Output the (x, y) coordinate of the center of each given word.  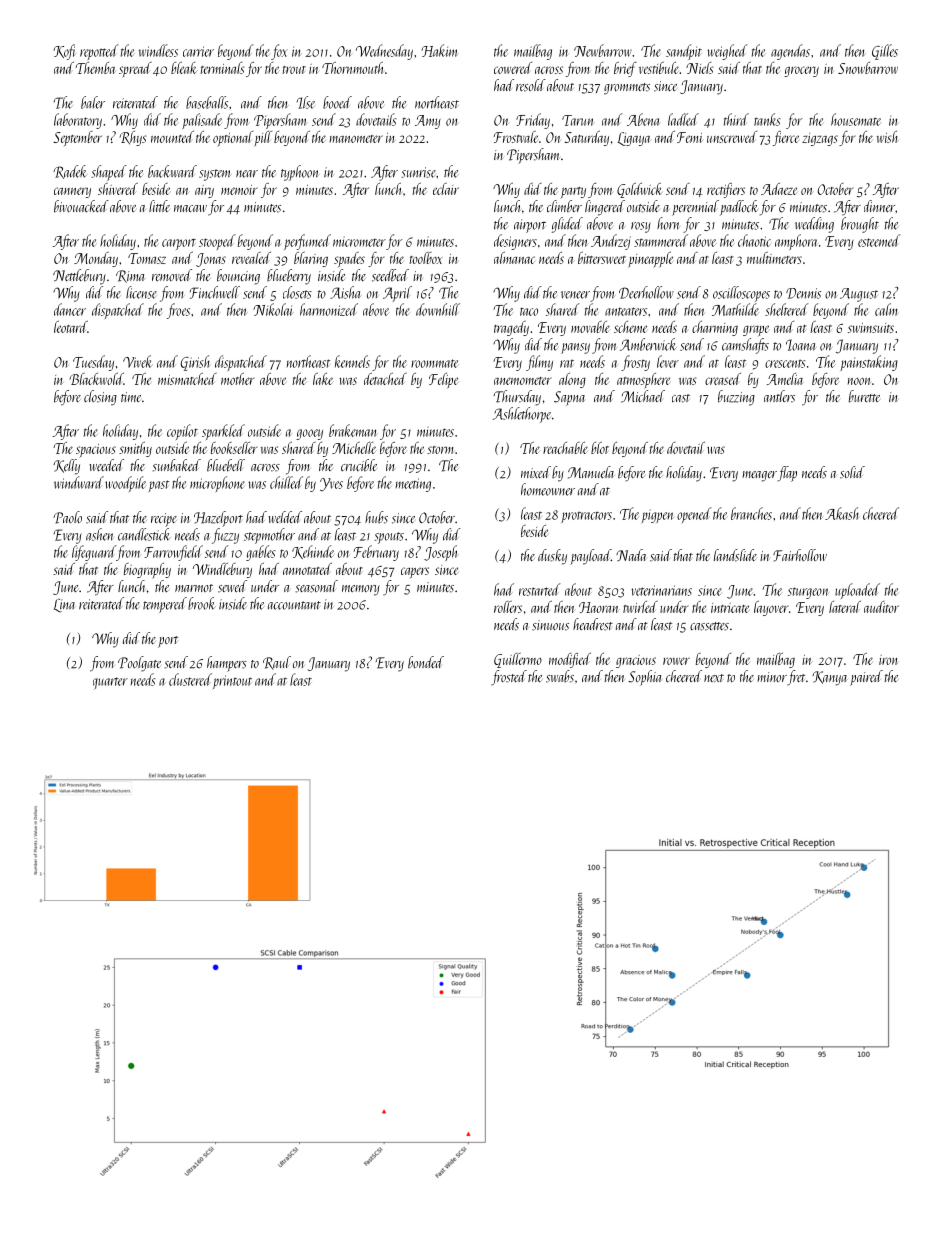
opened (694, 515)
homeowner (548, 489)
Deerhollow (646, 292)
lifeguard (94, 553)
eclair (446, 189)
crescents (785, 363)
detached (385, 379)
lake (323, 379)
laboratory (78, 121)
